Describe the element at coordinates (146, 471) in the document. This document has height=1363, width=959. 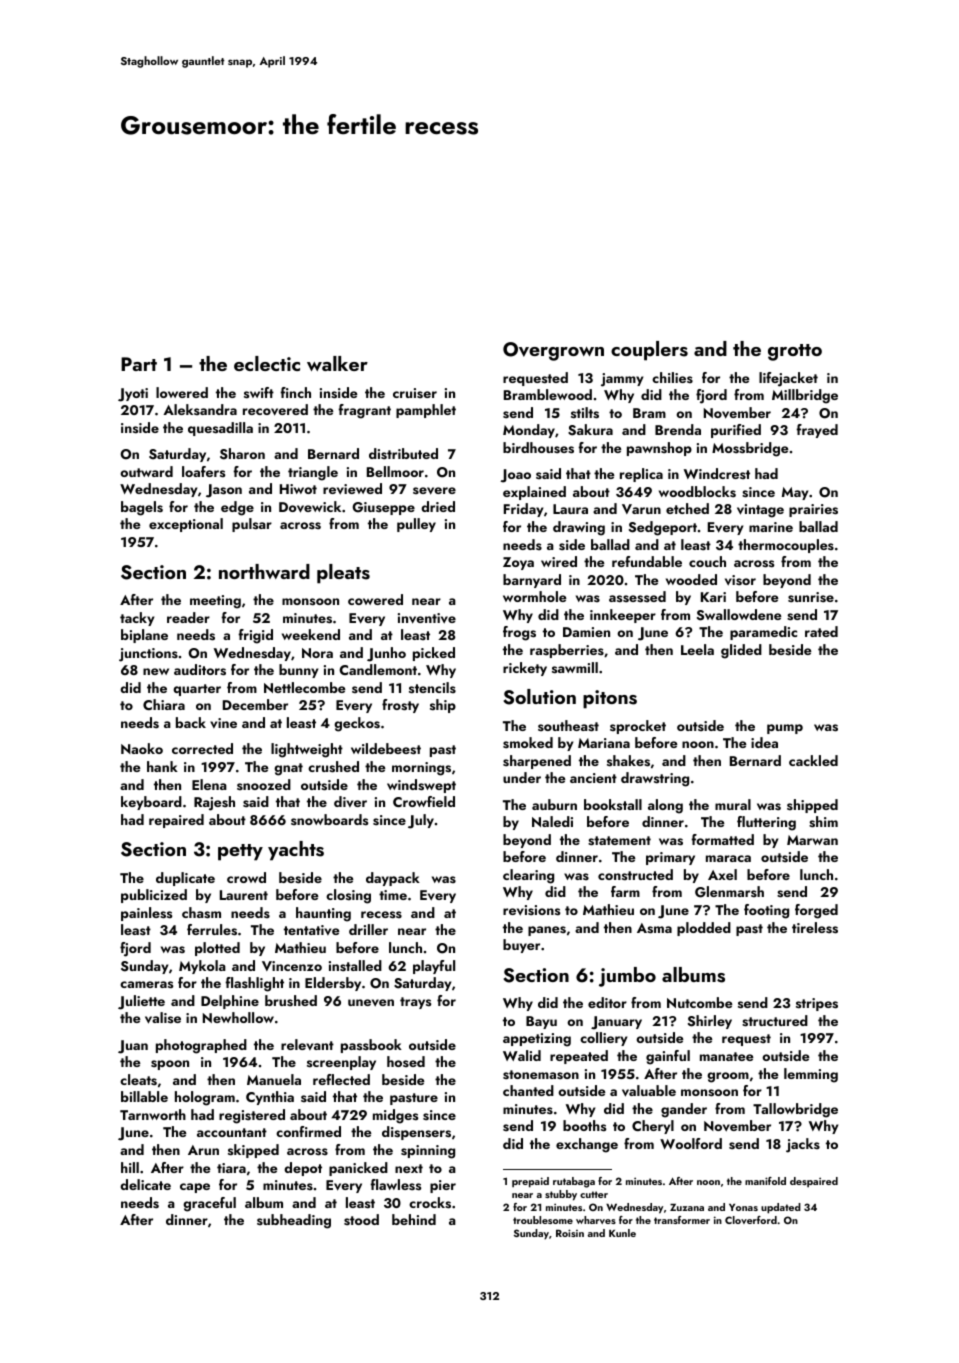
I see `outward` at that location.
